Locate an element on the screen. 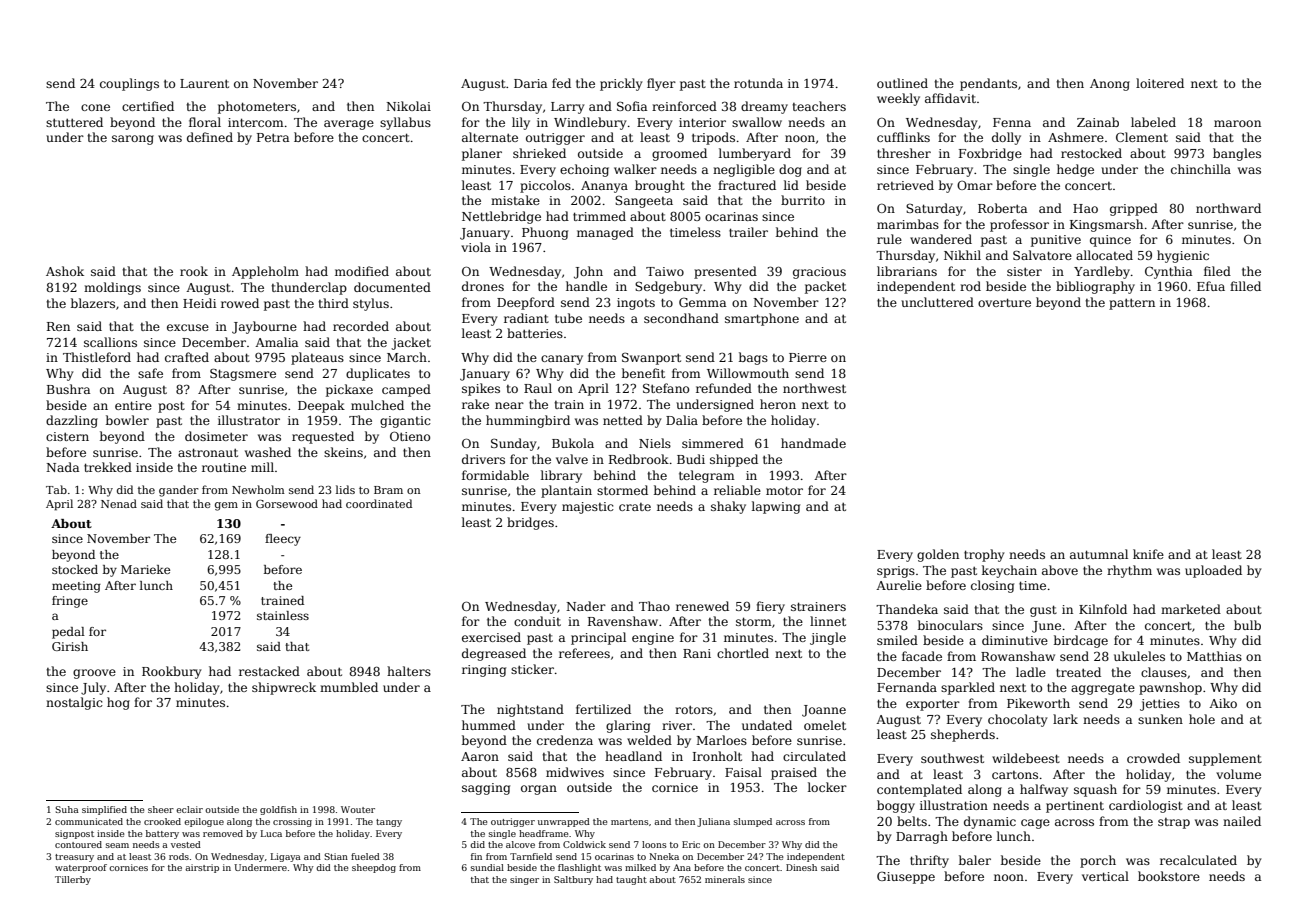  wildebeest is located at coordinates (1026, 758).
